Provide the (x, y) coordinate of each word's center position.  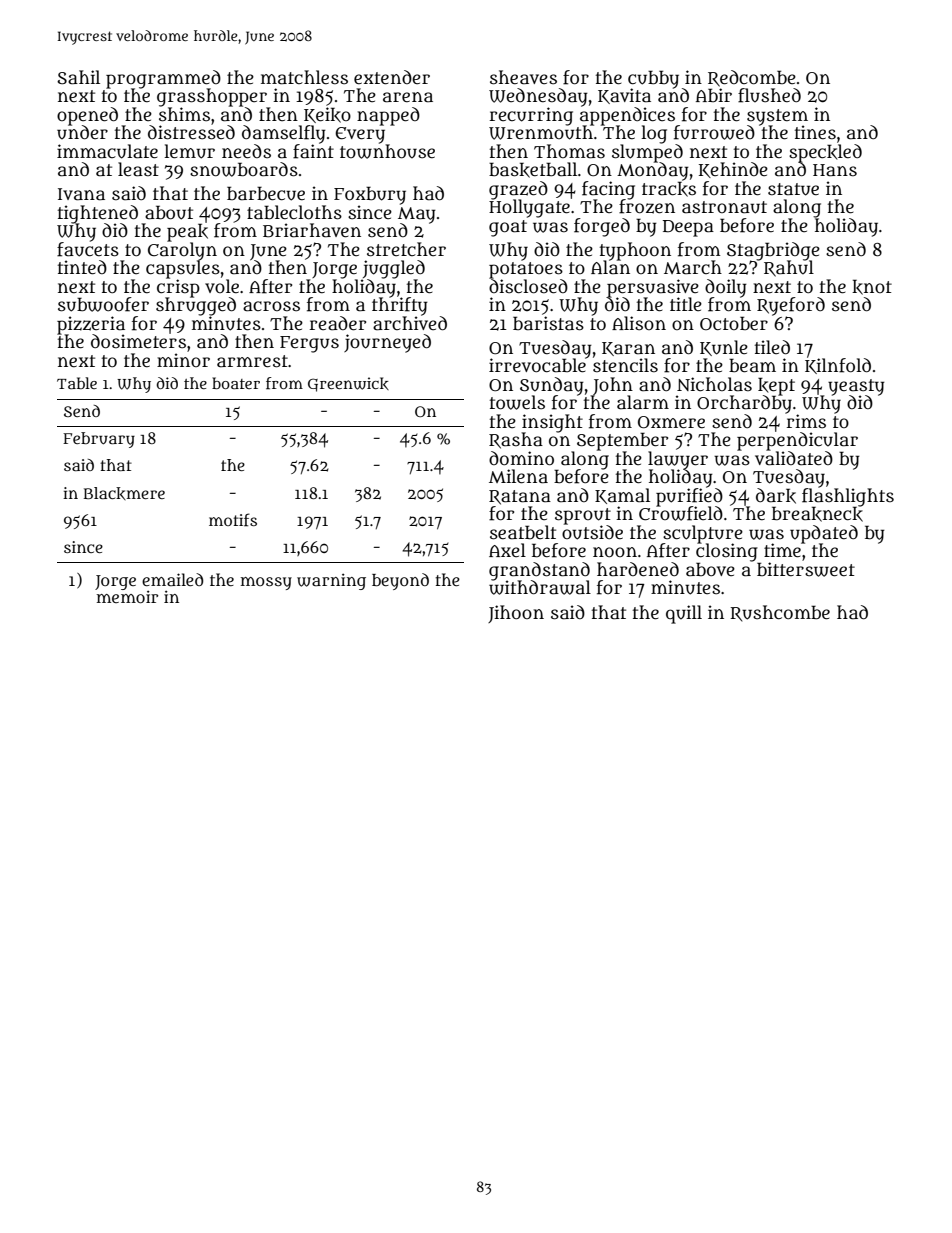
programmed (163, 79)
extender (392, 77)
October (734, 323)
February (99, 440)
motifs (233, 520)
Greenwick (348, 384)
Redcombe (752, 78)
